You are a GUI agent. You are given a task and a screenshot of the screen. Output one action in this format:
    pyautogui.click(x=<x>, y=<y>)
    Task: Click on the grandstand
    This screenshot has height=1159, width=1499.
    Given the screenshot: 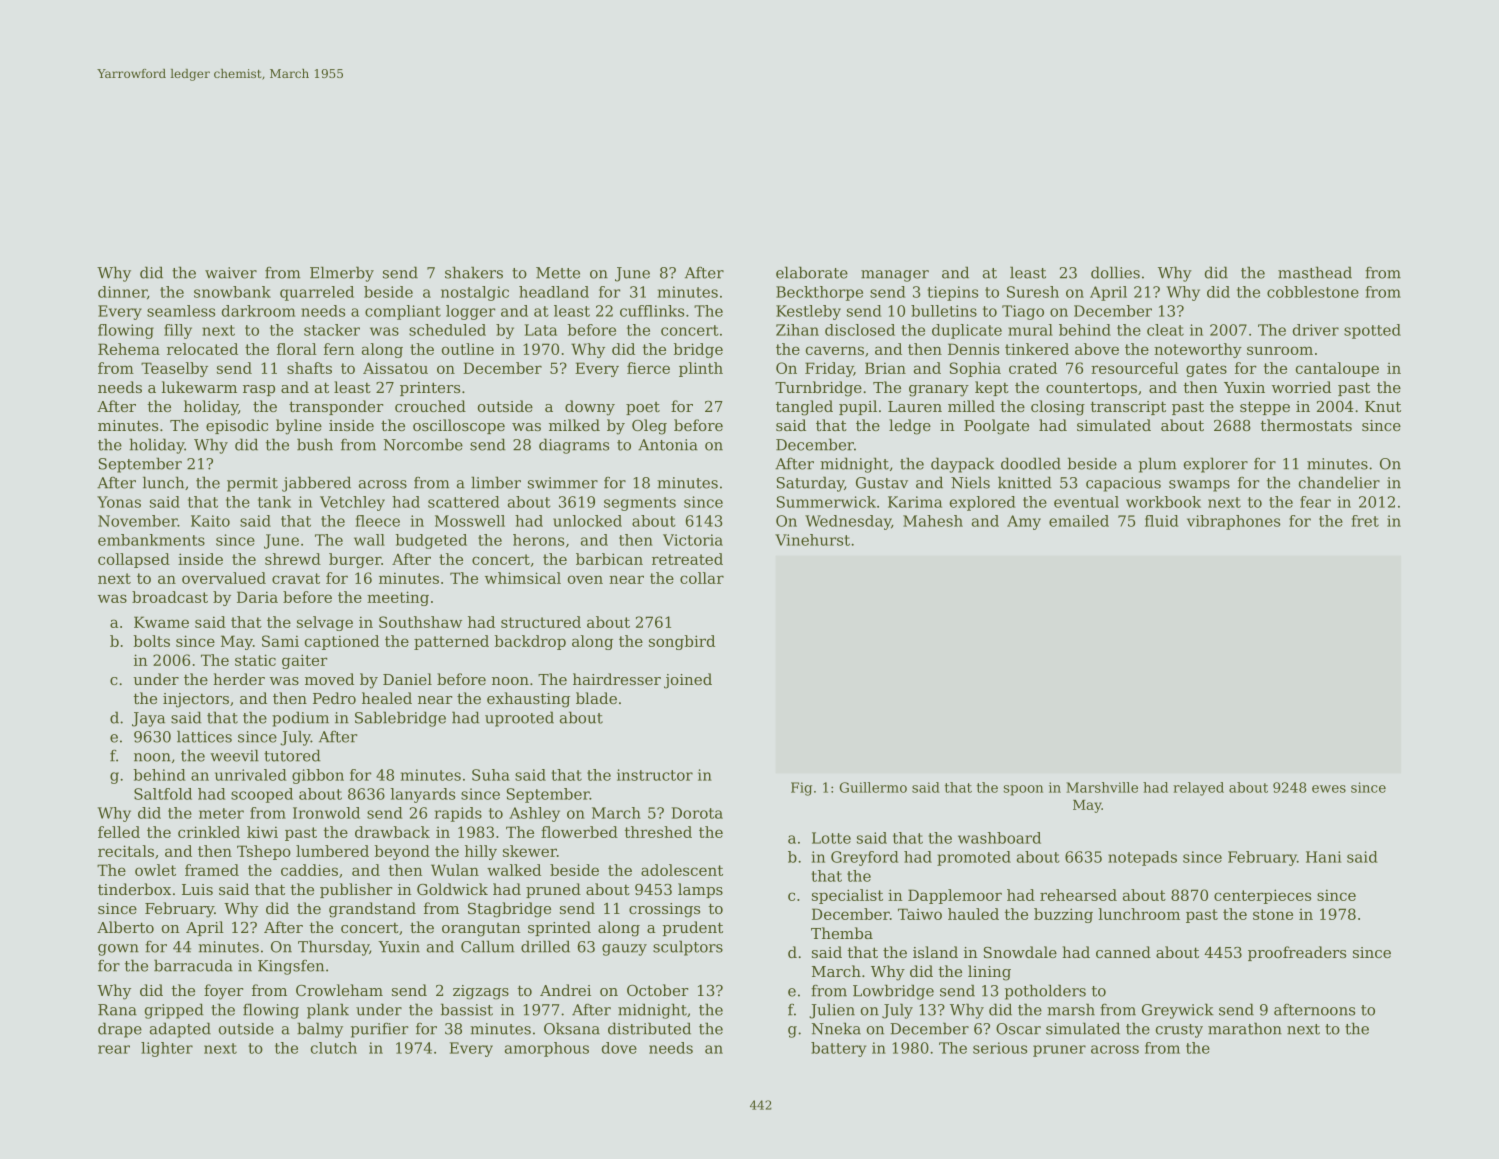 What is the action you would take?
    pyautogui.click(x=372, y=910)
